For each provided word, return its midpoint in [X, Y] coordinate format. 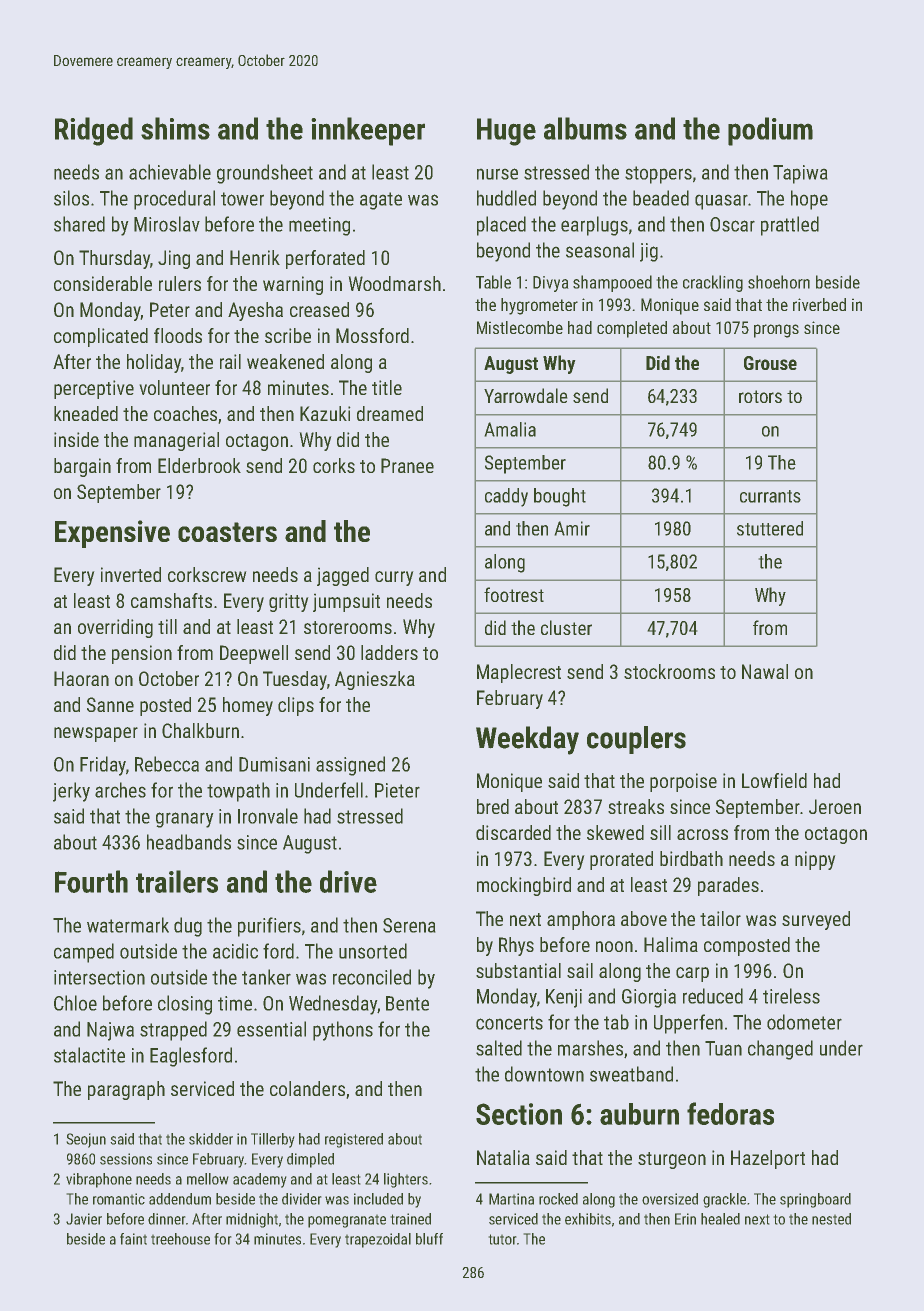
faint [133, 1239]
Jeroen [835, 806]
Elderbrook [199, 465]
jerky [71, 792]
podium [770, 131]
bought [560, 497]
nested [831, 1219]
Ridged [94, 131]
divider [302, 1199]
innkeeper [368, 131]
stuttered [770, 528]
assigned [350, 766]
